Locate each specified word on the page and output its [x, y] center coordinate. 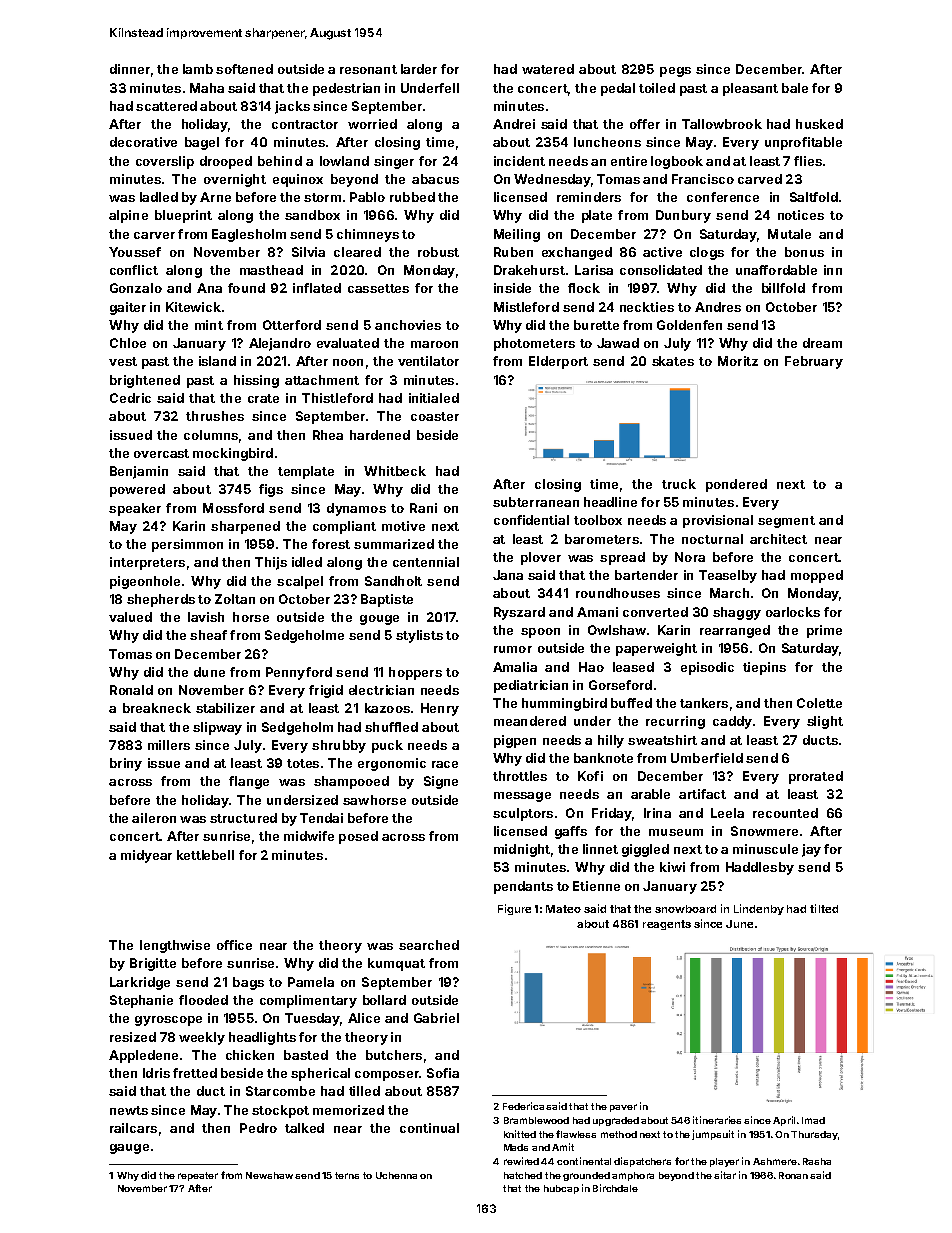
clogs [707, 253]
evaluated [348, 343]
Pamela [311, 982]
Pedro [258, 1128]
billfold [783, 288]
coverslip [165, 162]
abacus [435, 179]
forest [331, 544]
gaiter [128, 308]
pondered [736, 485]
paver [623, 1108]
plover [541, 558]
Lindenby [759, 909]
